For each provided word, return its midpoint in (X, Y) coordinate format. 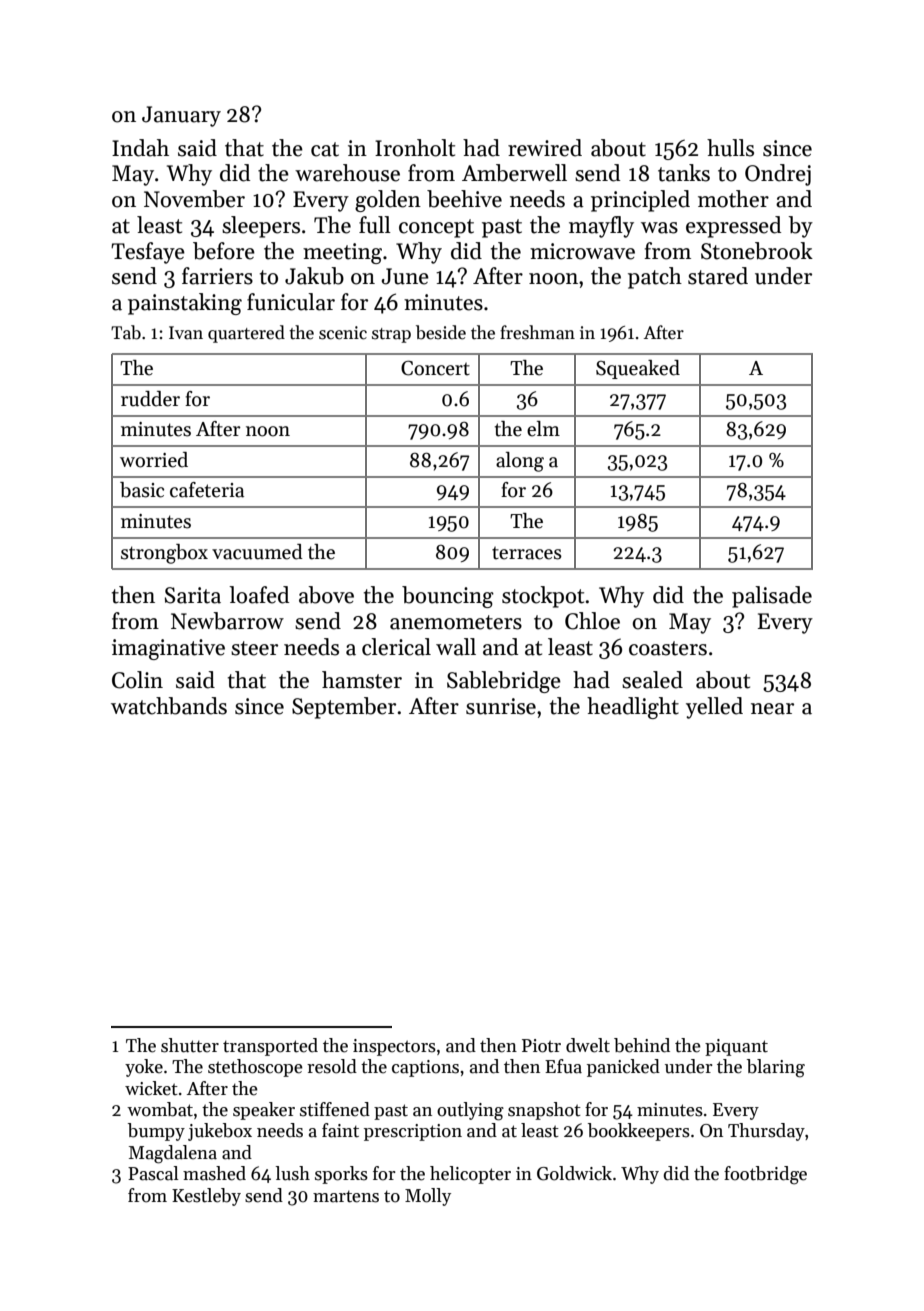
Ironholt (415, 148)
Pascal (153, 1173)
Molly (428, 1197)
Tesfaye (148, 253)
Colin (137, 680)
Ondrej (778, 175)
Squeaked (638, 369)
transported (270, 1047)
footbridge (765, 1175)
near (772, 709)
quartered (246, 334)
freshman (537, 332)
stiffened (335, 1109)
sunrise (501, 706)
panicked (623, 1068)
